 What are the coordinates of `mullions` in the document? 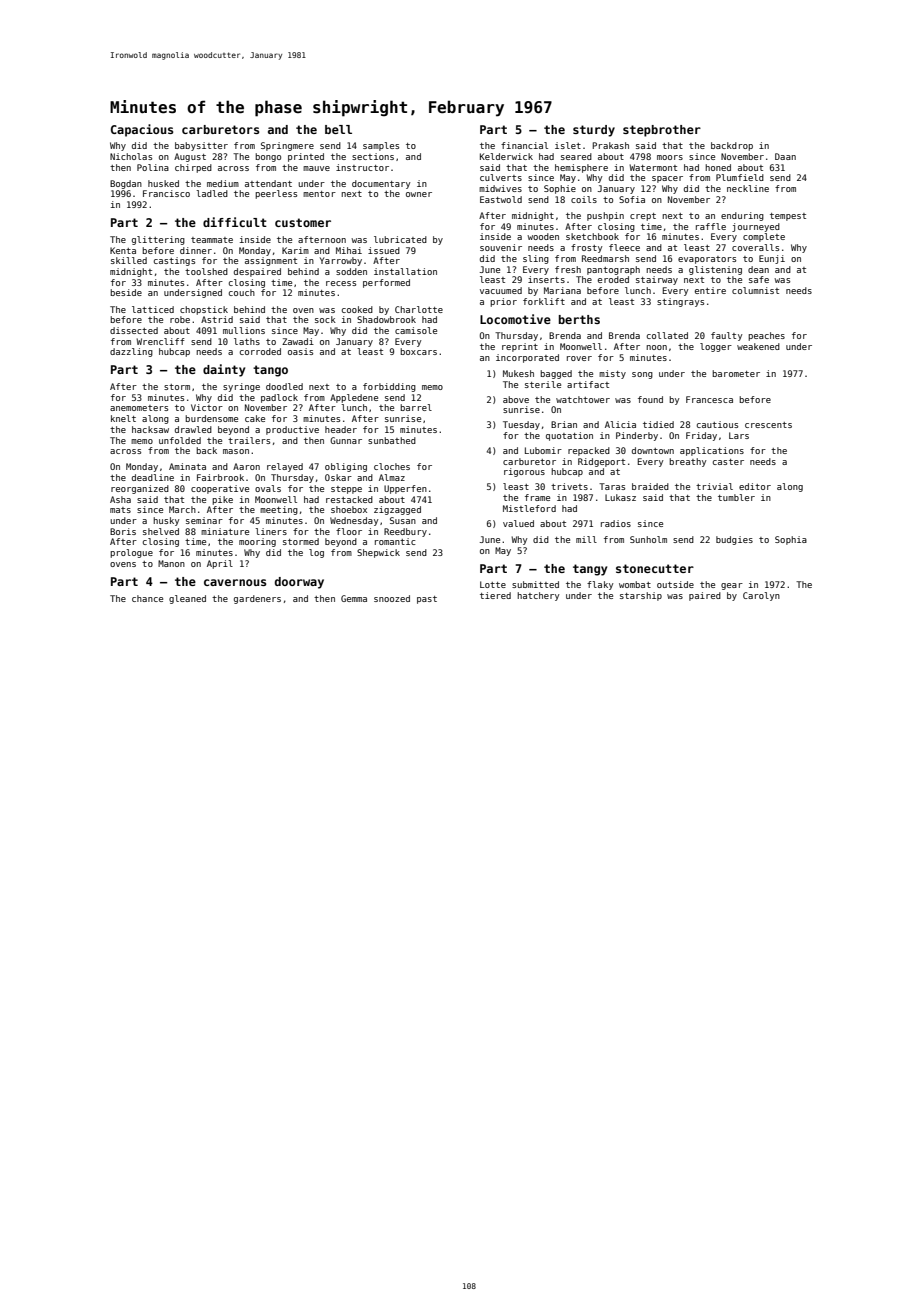 It's located at (244, 330).
